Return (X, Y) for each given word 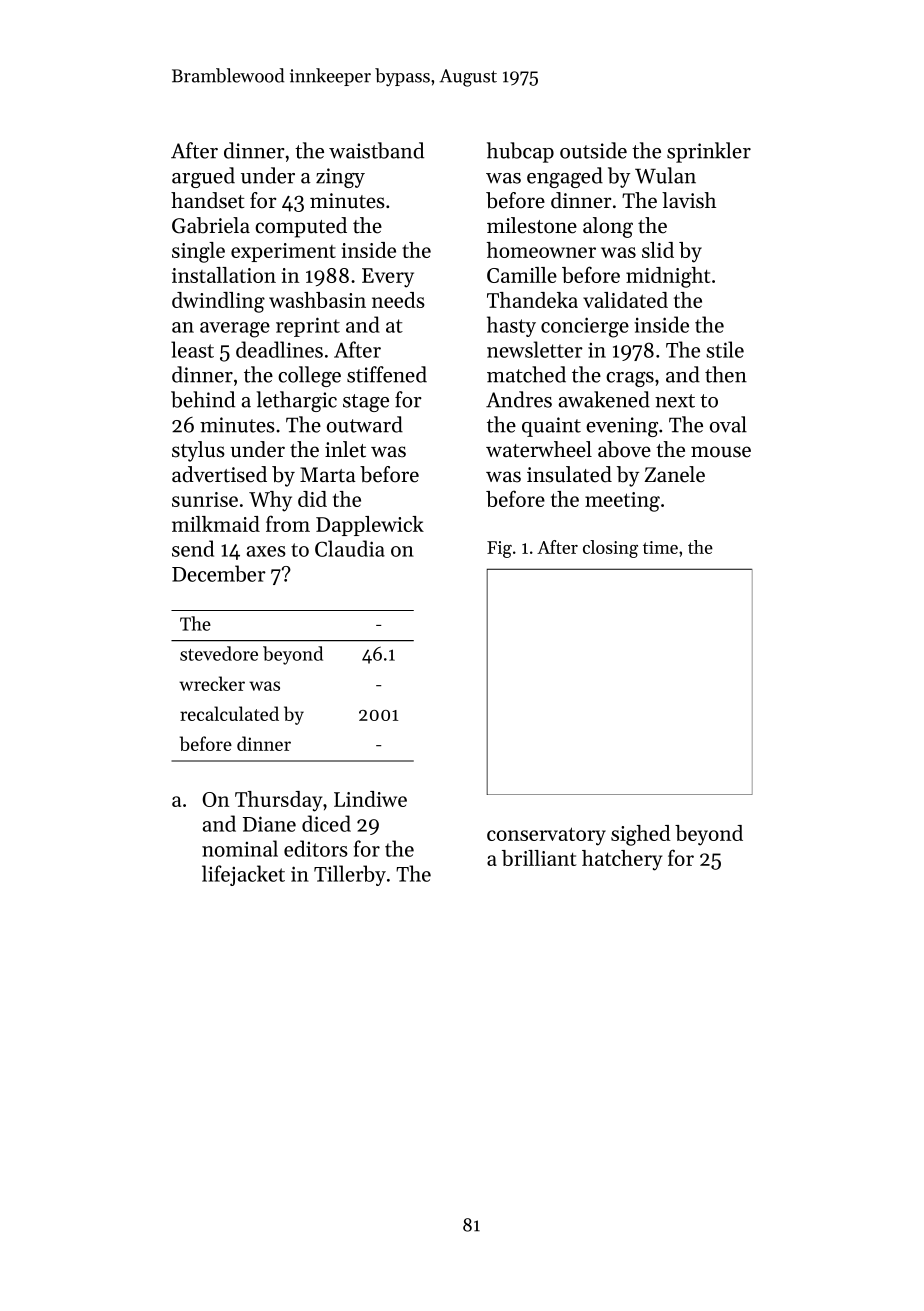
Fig (499, 549)
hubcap (520, 152)
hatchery (622, 860)
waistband (376, 150)
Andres (519, 399)
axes (266, 551)
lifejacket (243, 875)
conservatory (546, 836)
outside (593, 150)
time (660, 547)
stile (725, 349)
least (192, 349)
